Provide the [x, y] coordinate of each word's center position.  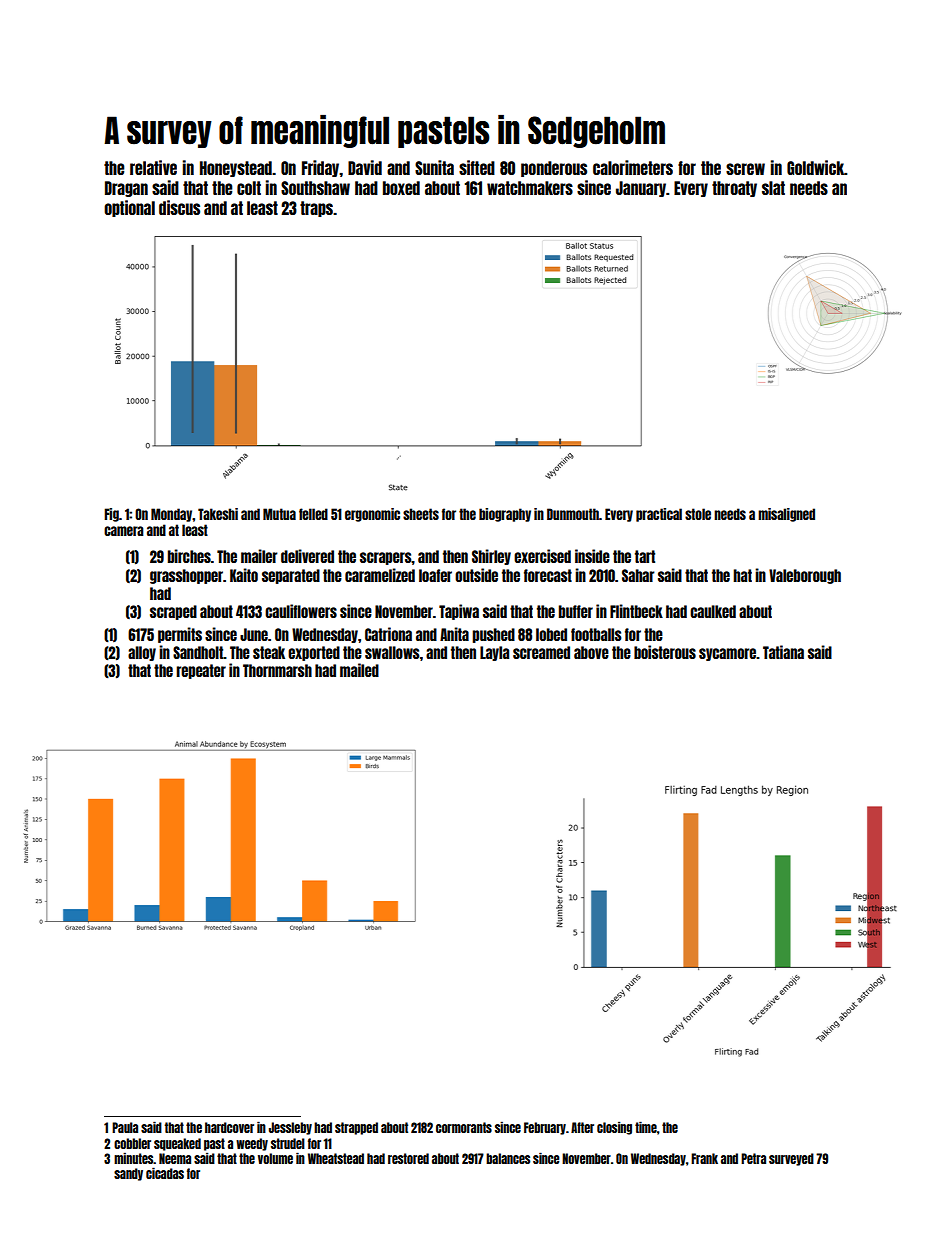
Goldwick [815, 167]
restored [408, 1158]
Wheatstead [336, 1158]
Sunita [434, 167]
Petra [753, 1158]
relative [153, 167]
